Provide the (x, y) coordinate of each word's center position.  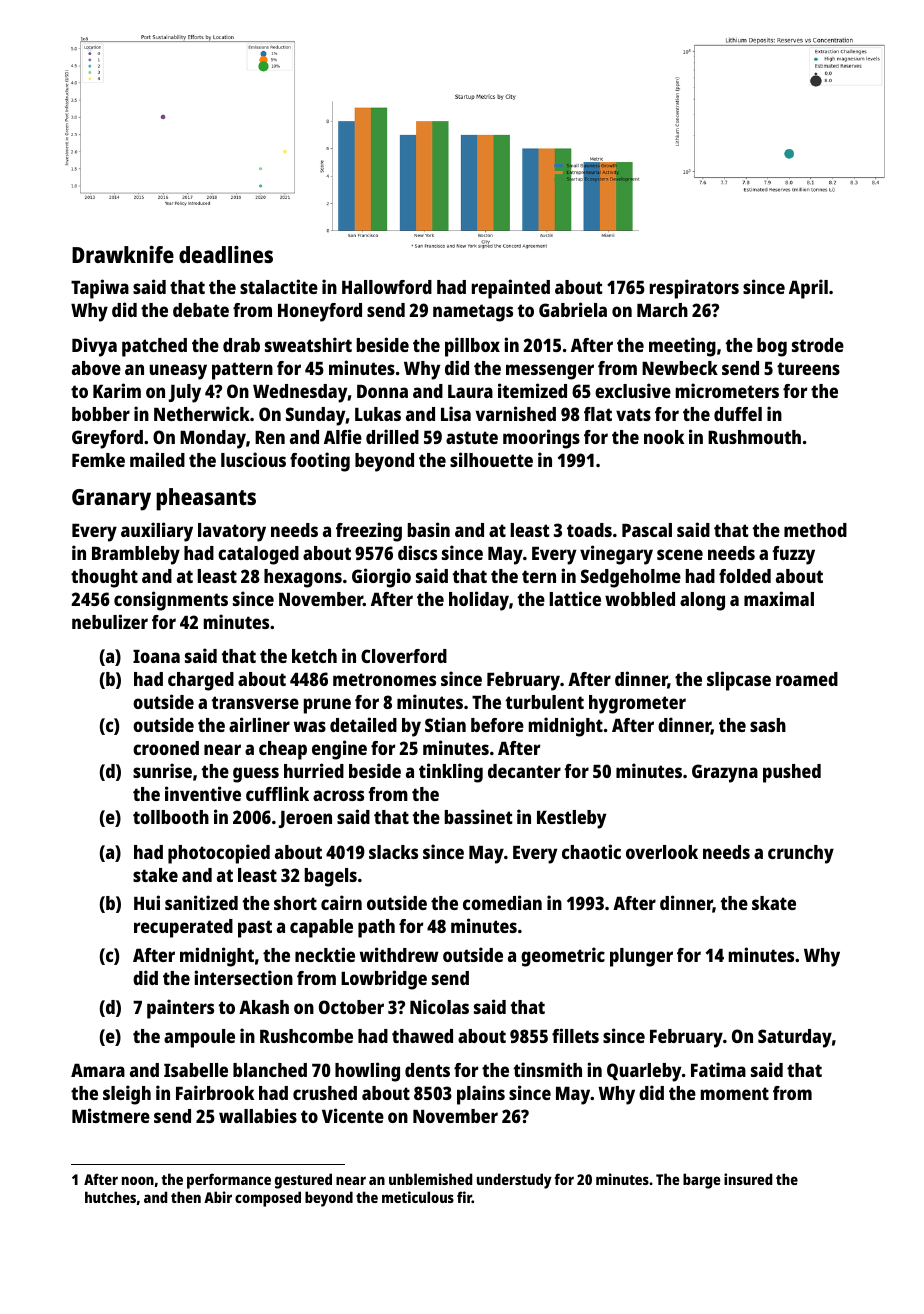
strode (818, 345)
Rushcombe (306, 1036)
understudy (514, 1181)
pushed (792, 773)
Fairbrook (215, 1092)
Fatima (718, 1069)
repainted (511, 289)
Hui (147, 902)
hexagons (303, 578)
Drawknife (123, 254)
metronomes (384, 679)
